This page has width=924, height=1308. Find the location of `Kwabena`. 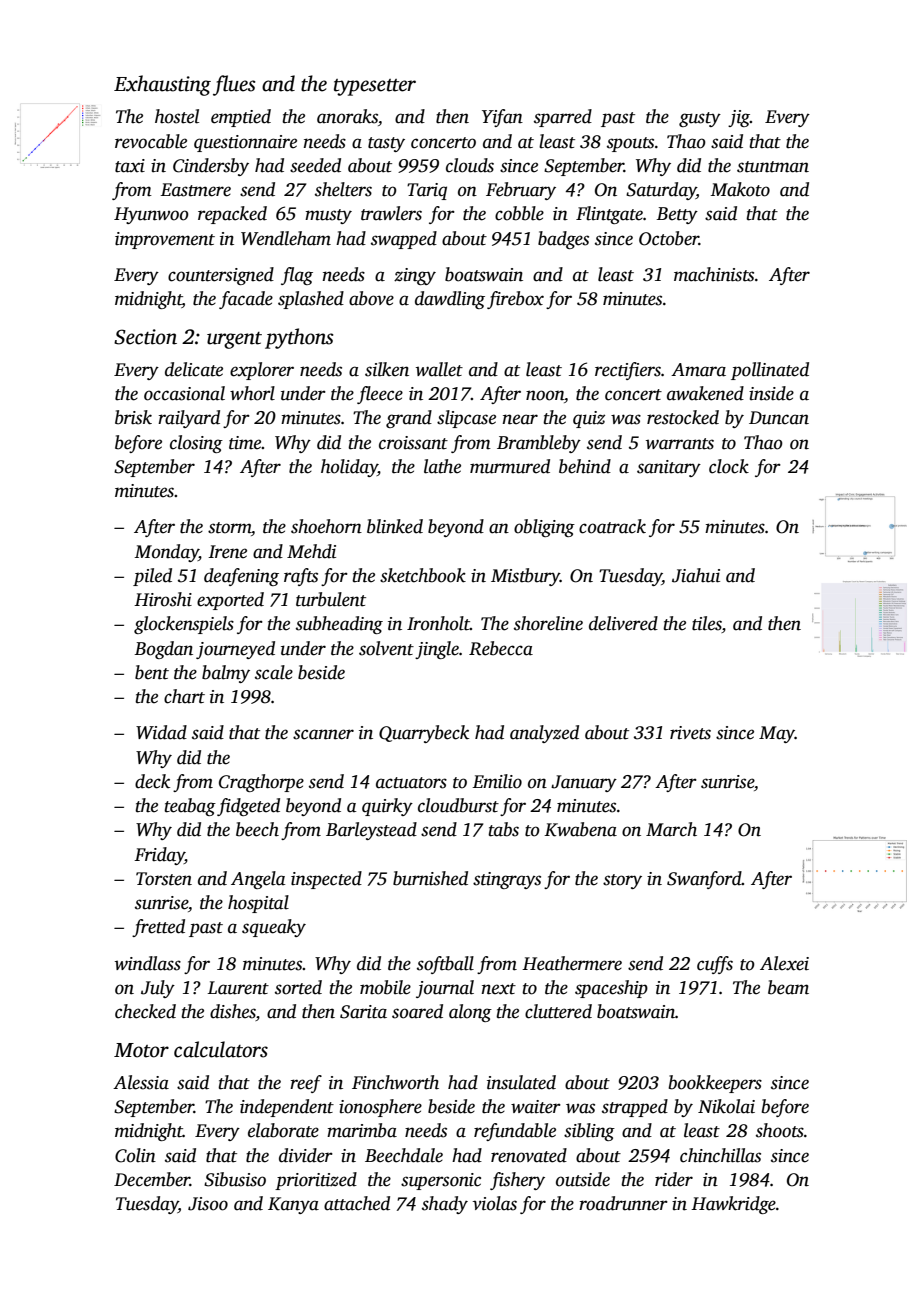

Kwabena is located at coordinates (580, 829).
